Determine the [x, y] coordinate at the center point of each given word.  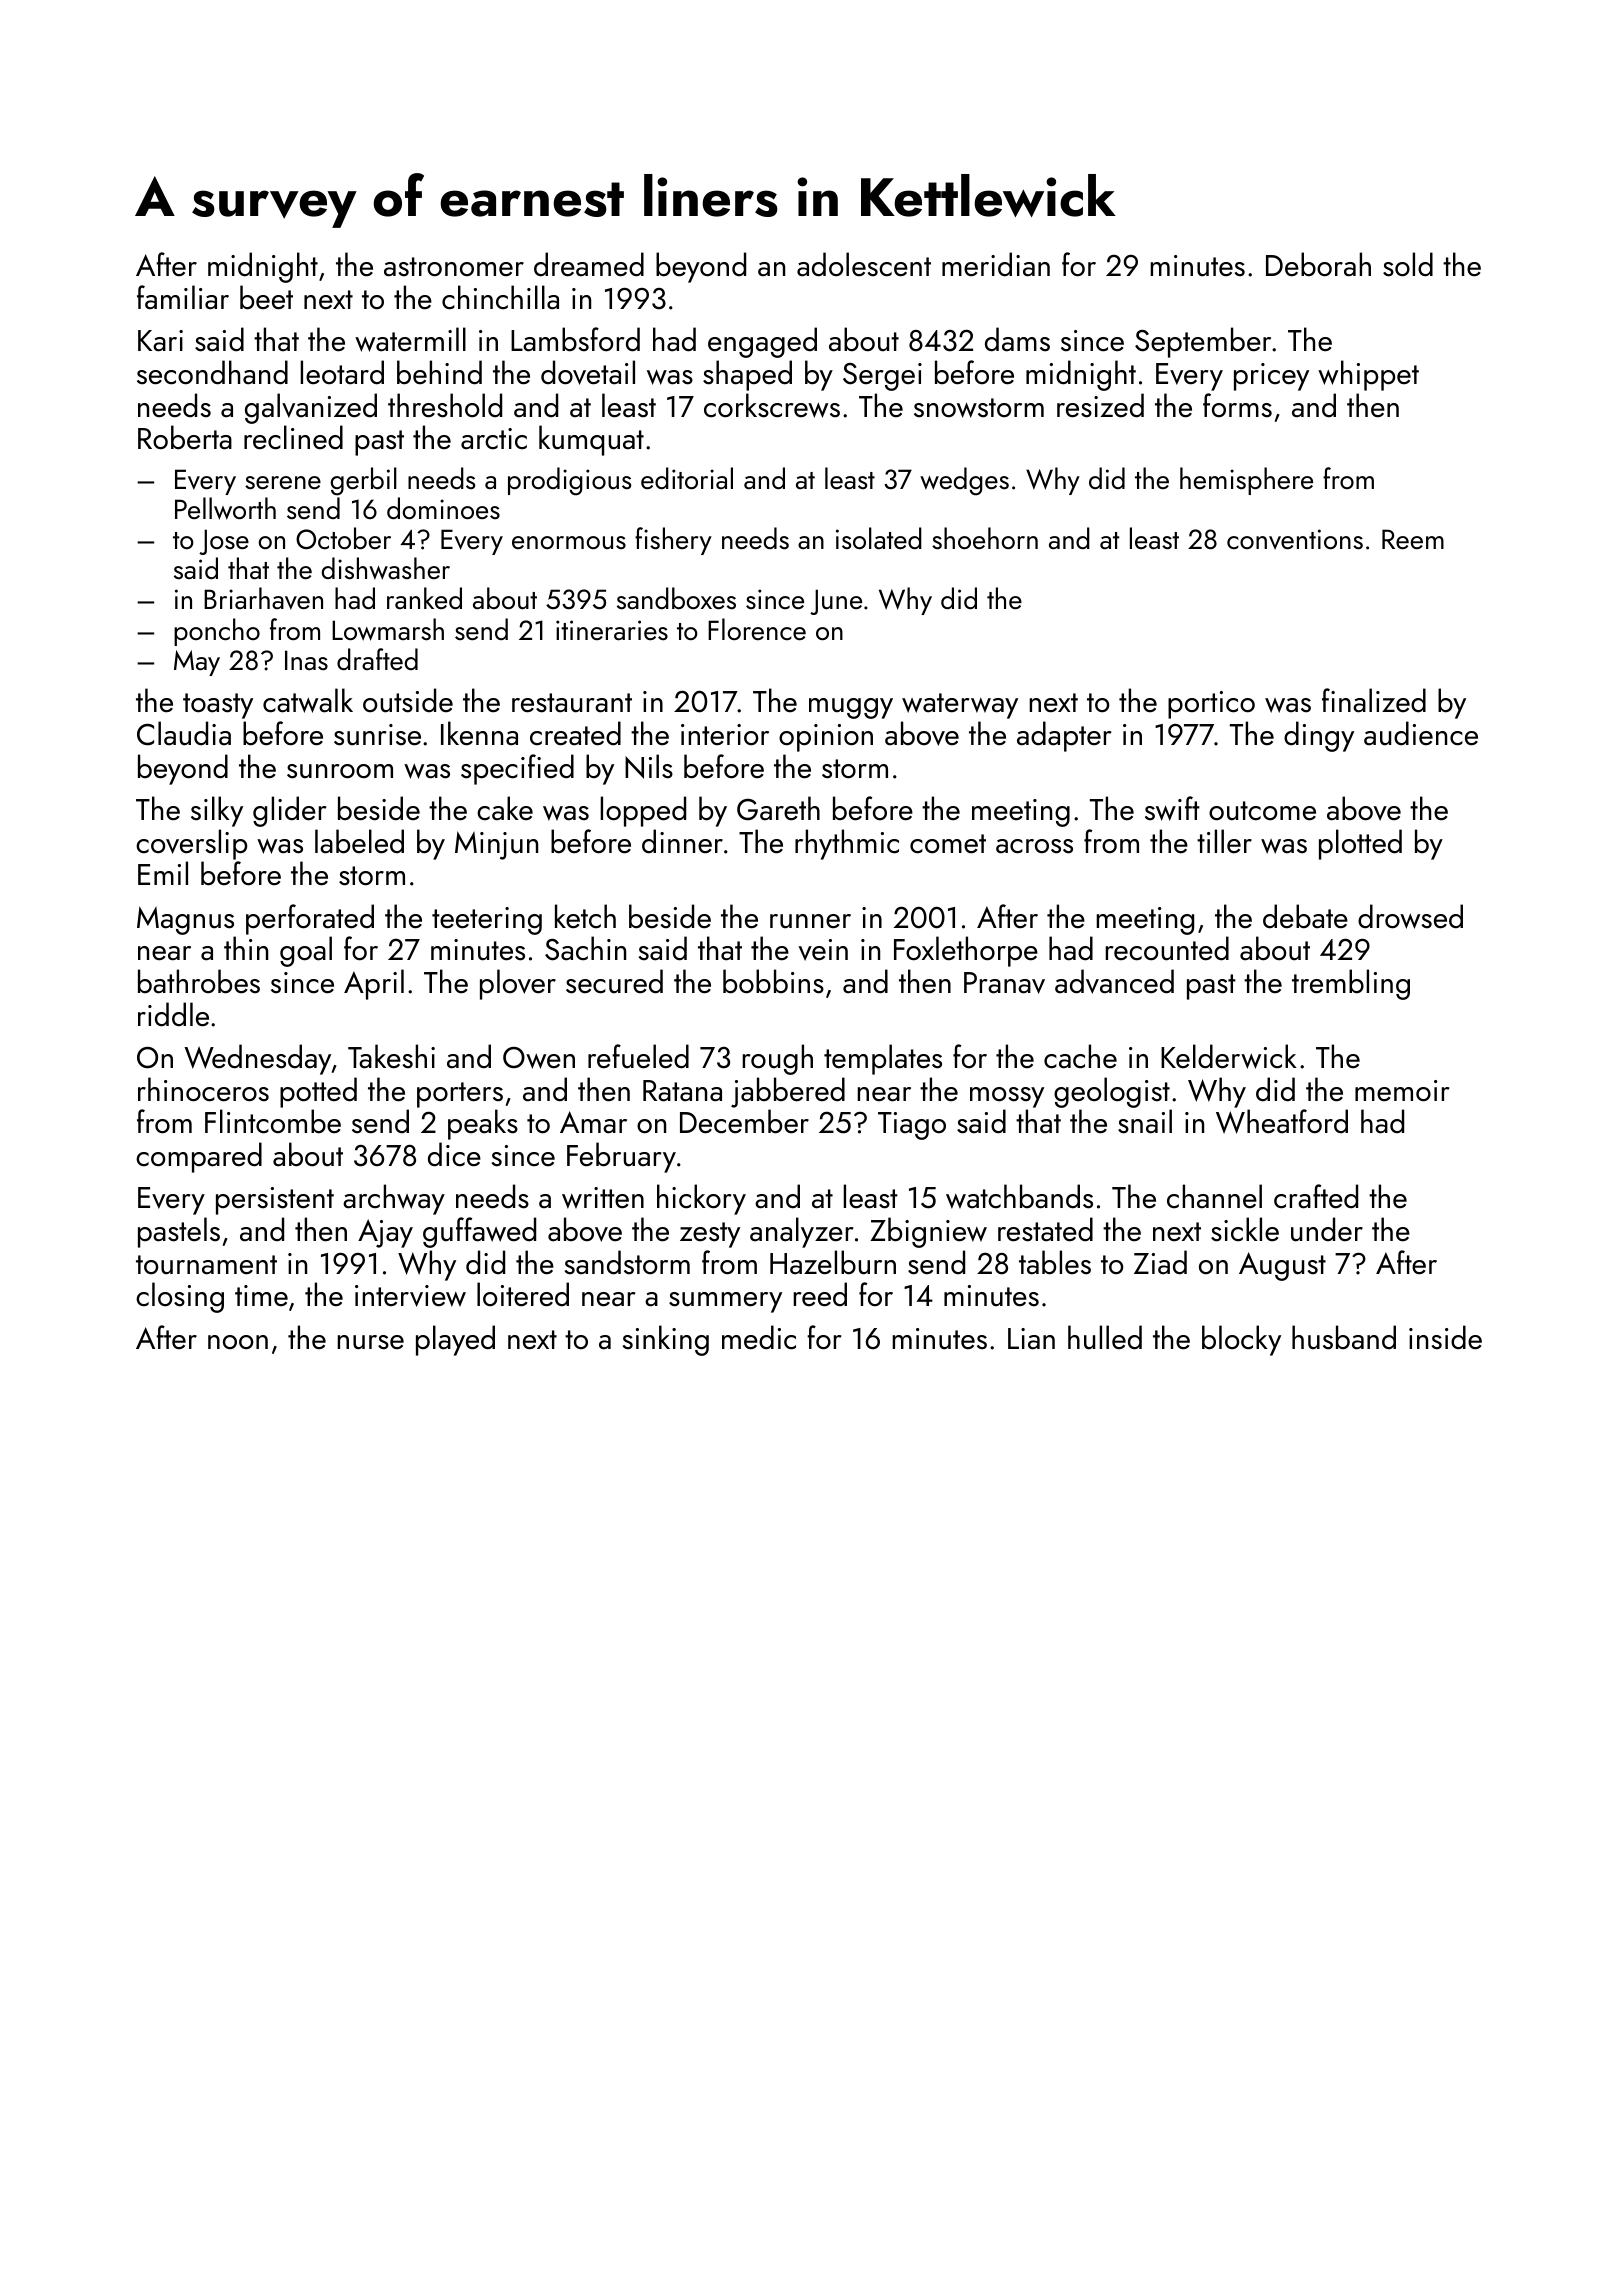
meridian [996, 264]
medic [759, 1337]
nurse [370, 1342]
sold [1408, 264]
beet [266, 297]
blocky [1241, 1340]
